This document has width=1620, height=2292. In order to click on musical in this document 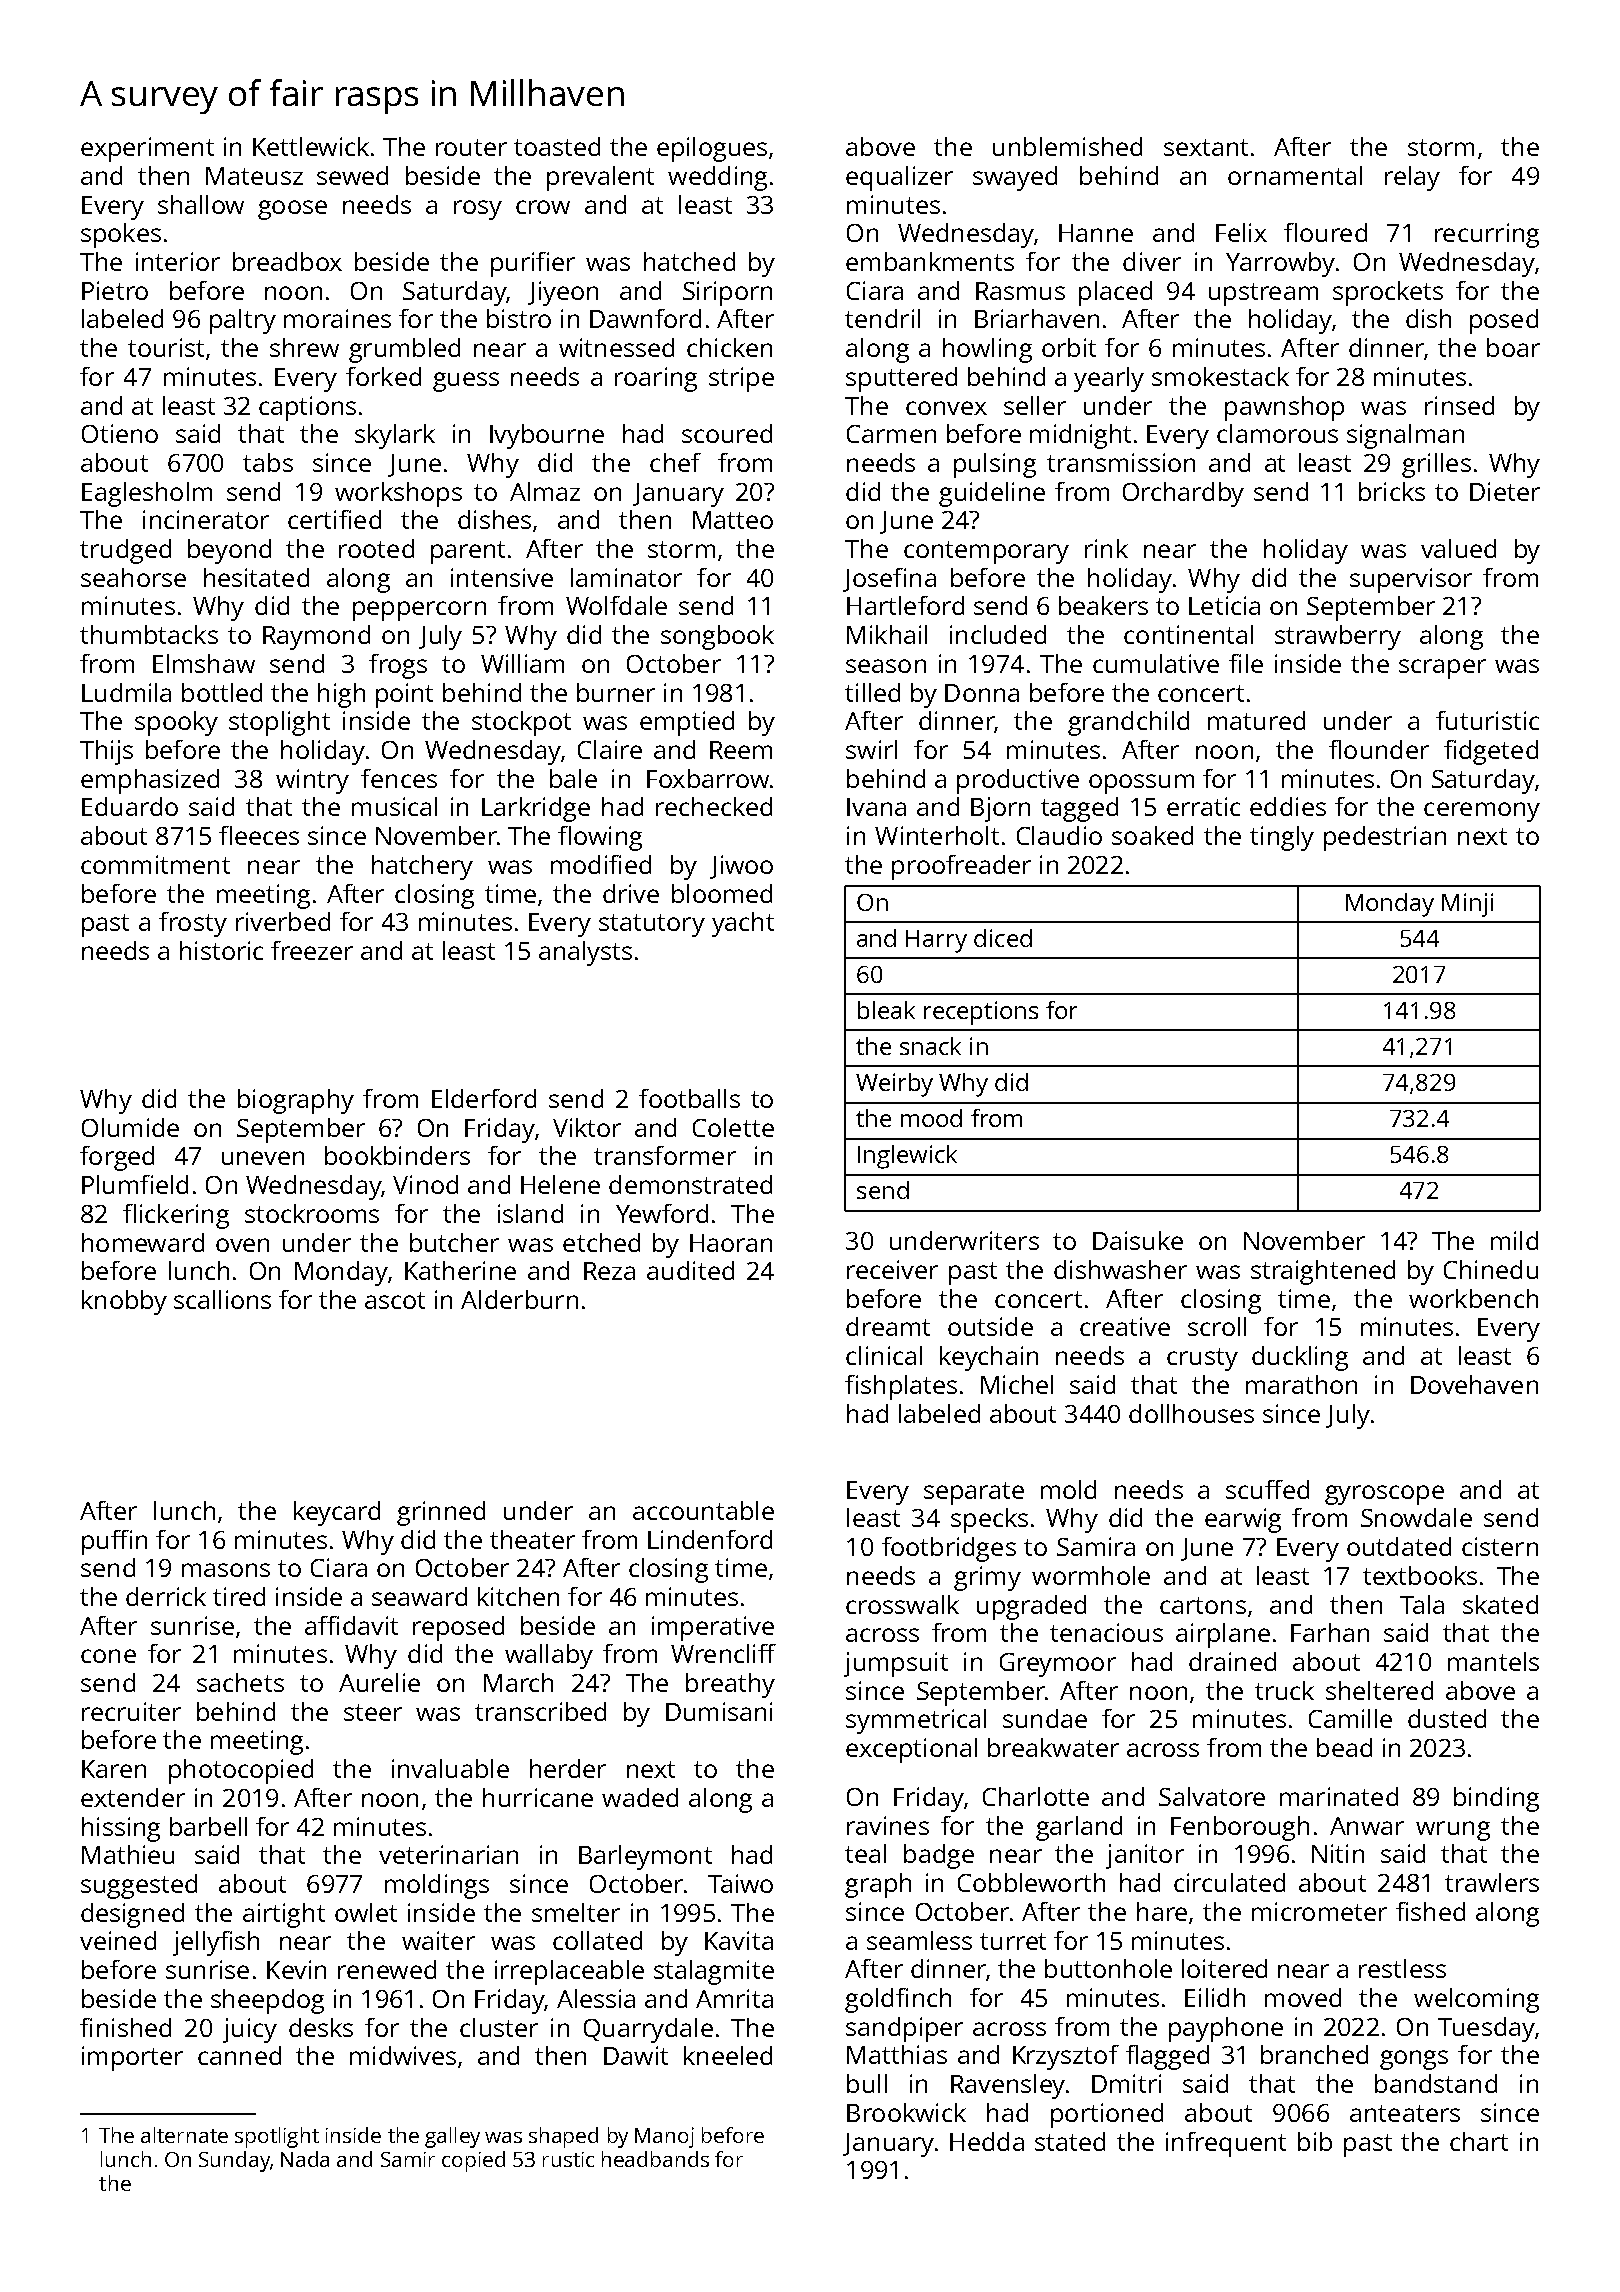, I will do `click(394, 806)`.
